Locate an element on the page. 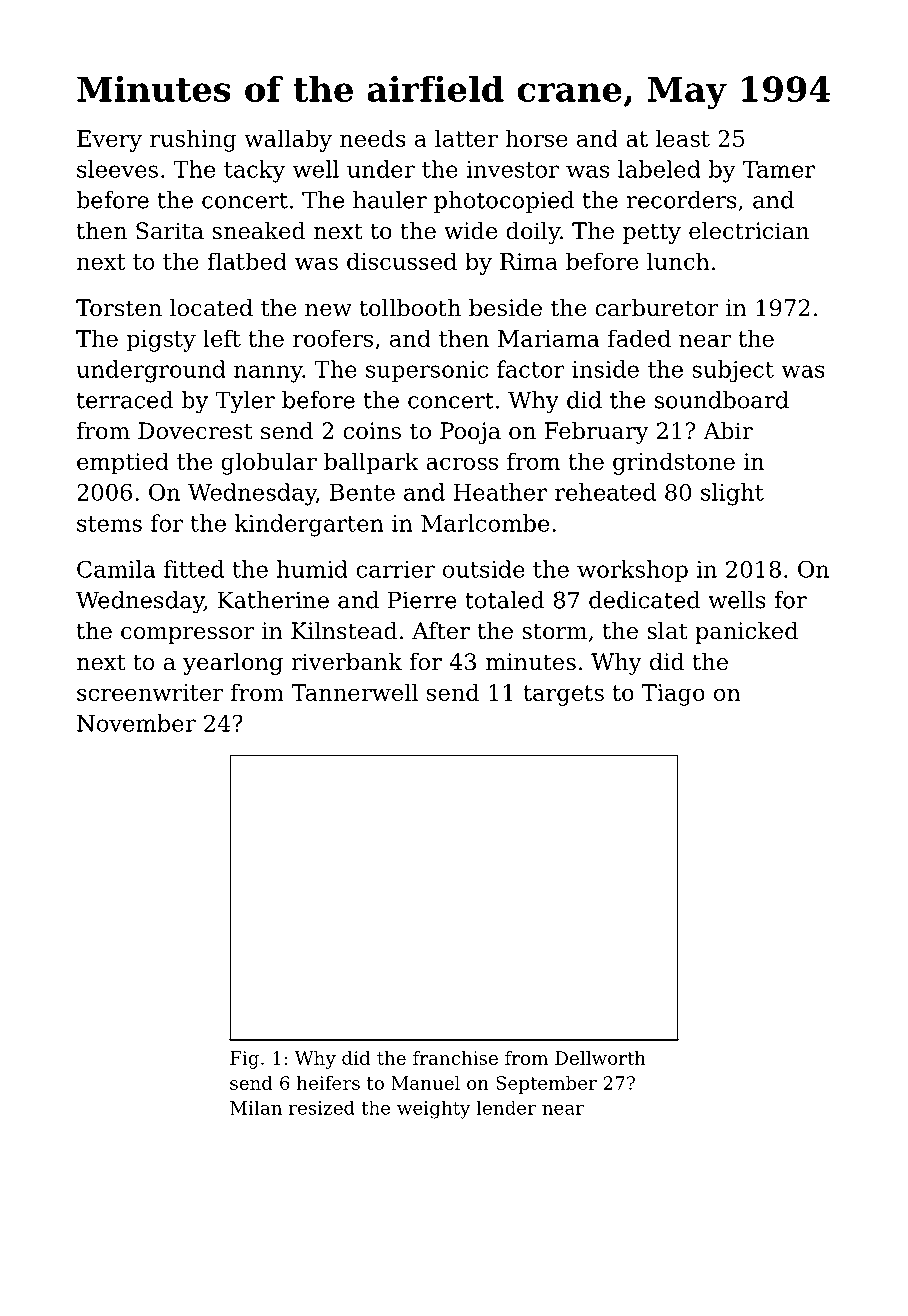 Image resolution: width=908 pixels, height=1316 pixels. screenwriter is located at coordinates (150, 692).
